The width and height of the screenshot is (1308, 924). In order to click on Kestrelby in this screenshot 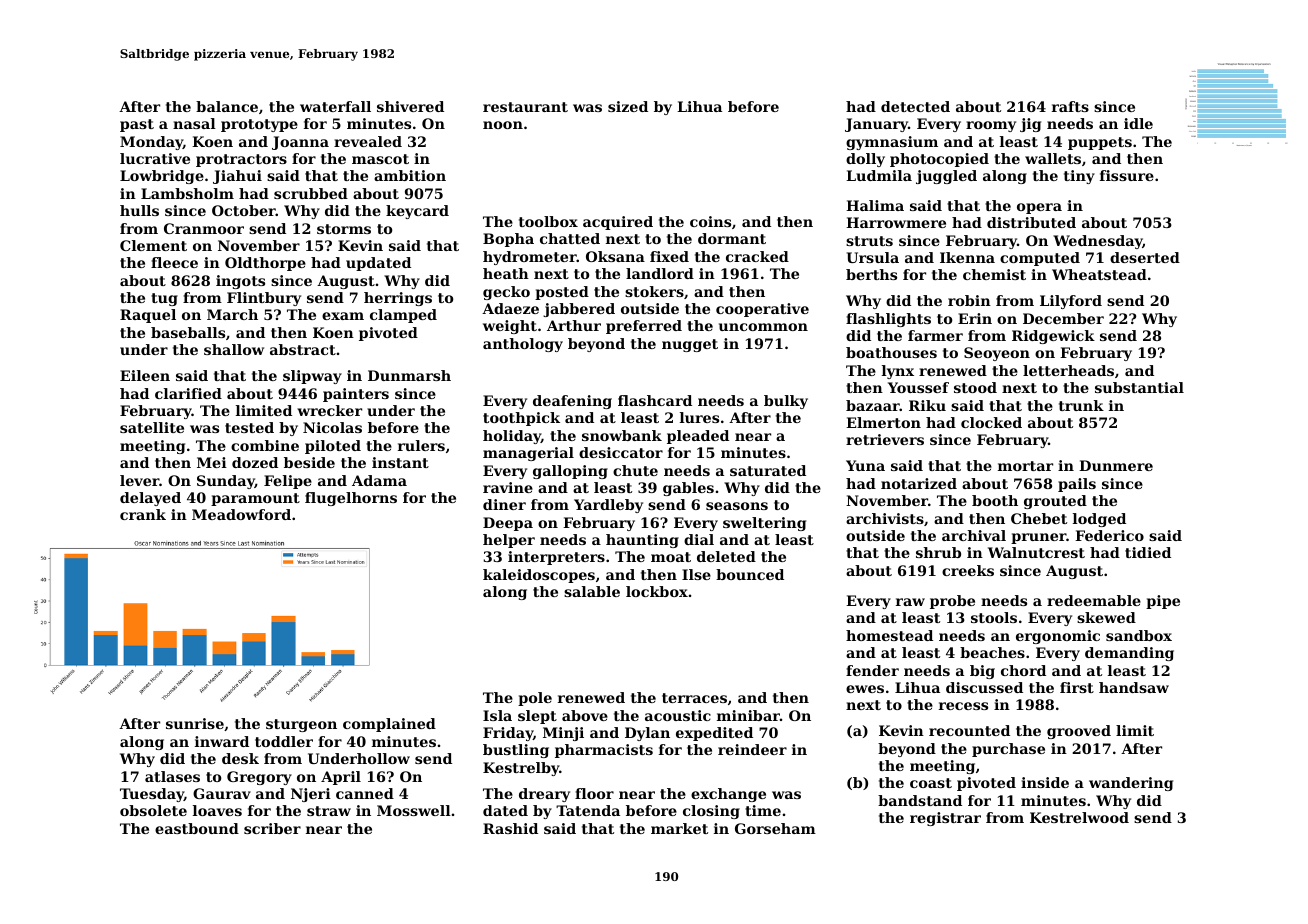, I will do `click(521, 769)`.
